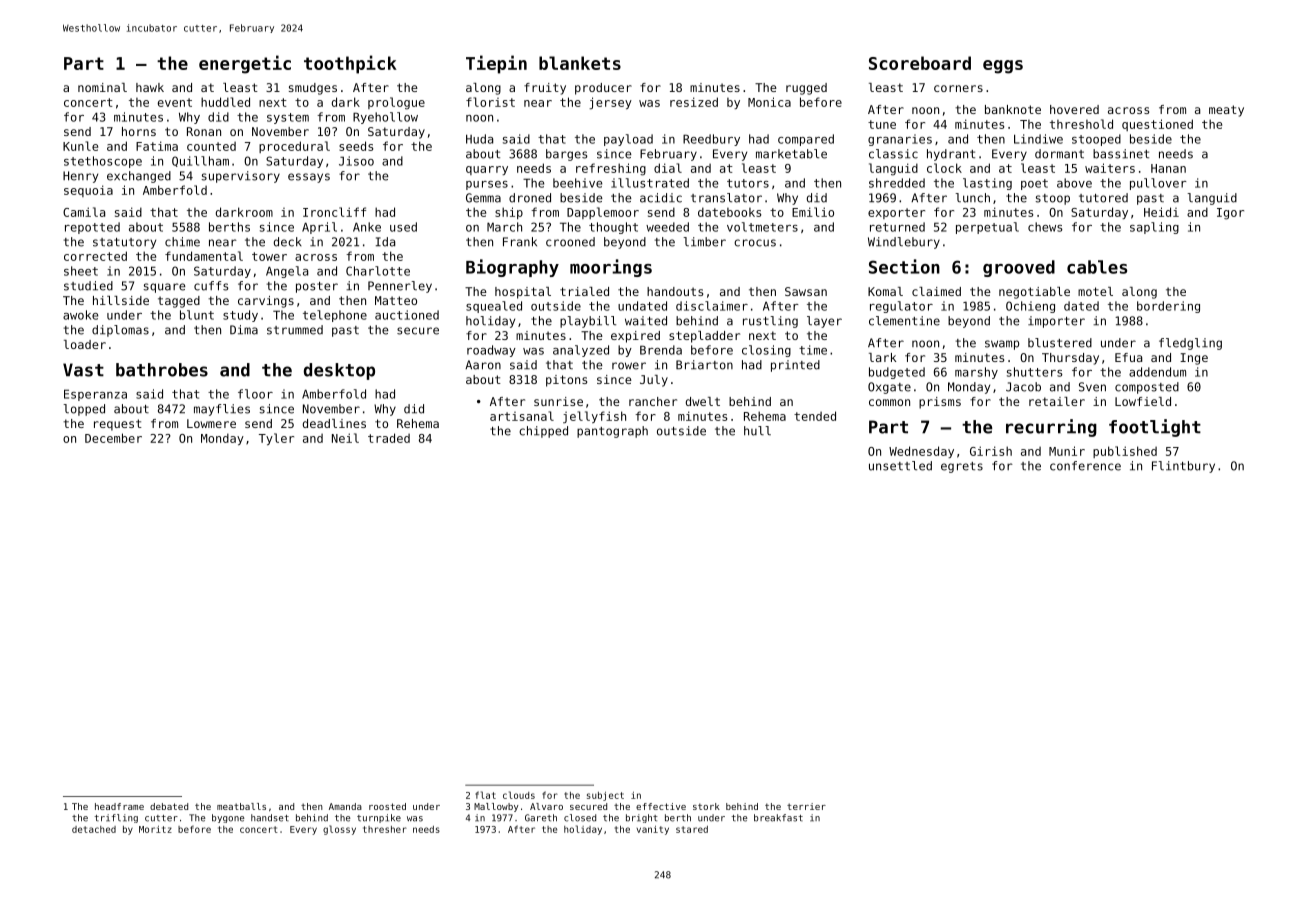  Describe the element at coordinates (1183, 467) in the document. I see `Flintbury` at that location.
